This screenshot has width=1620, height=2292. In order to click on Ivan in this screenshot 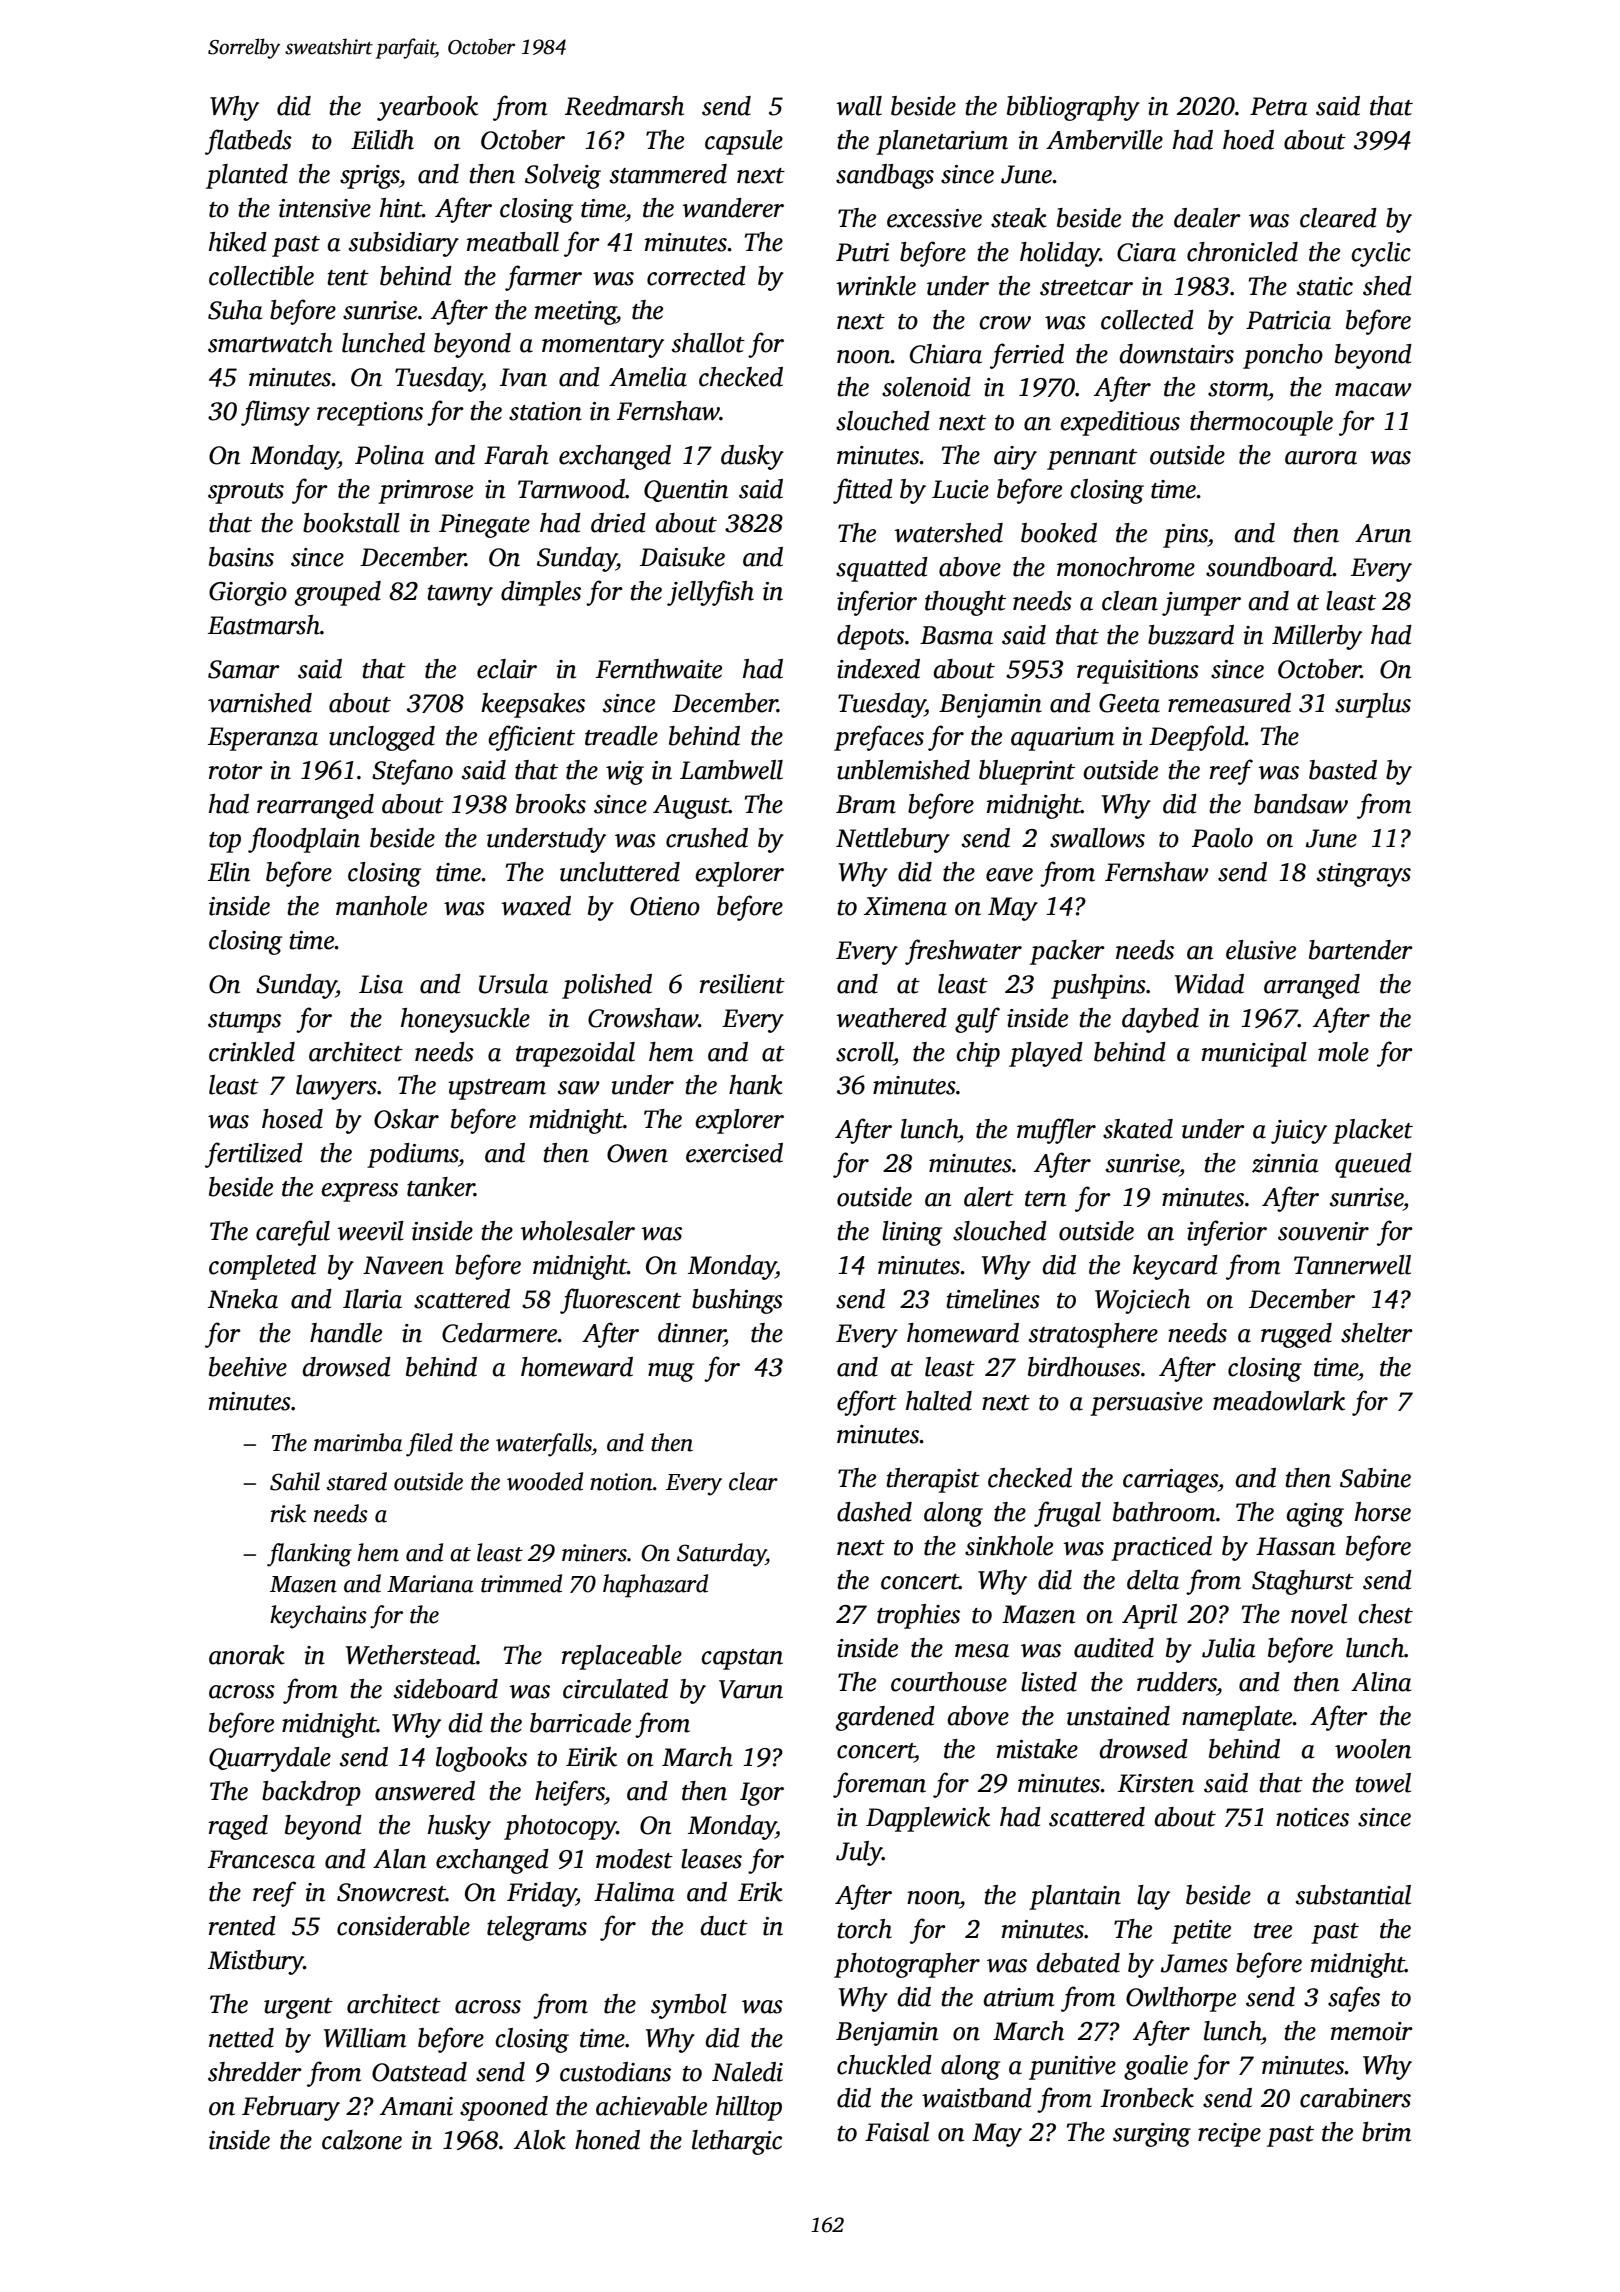, I will do `click(523, 377)`.
